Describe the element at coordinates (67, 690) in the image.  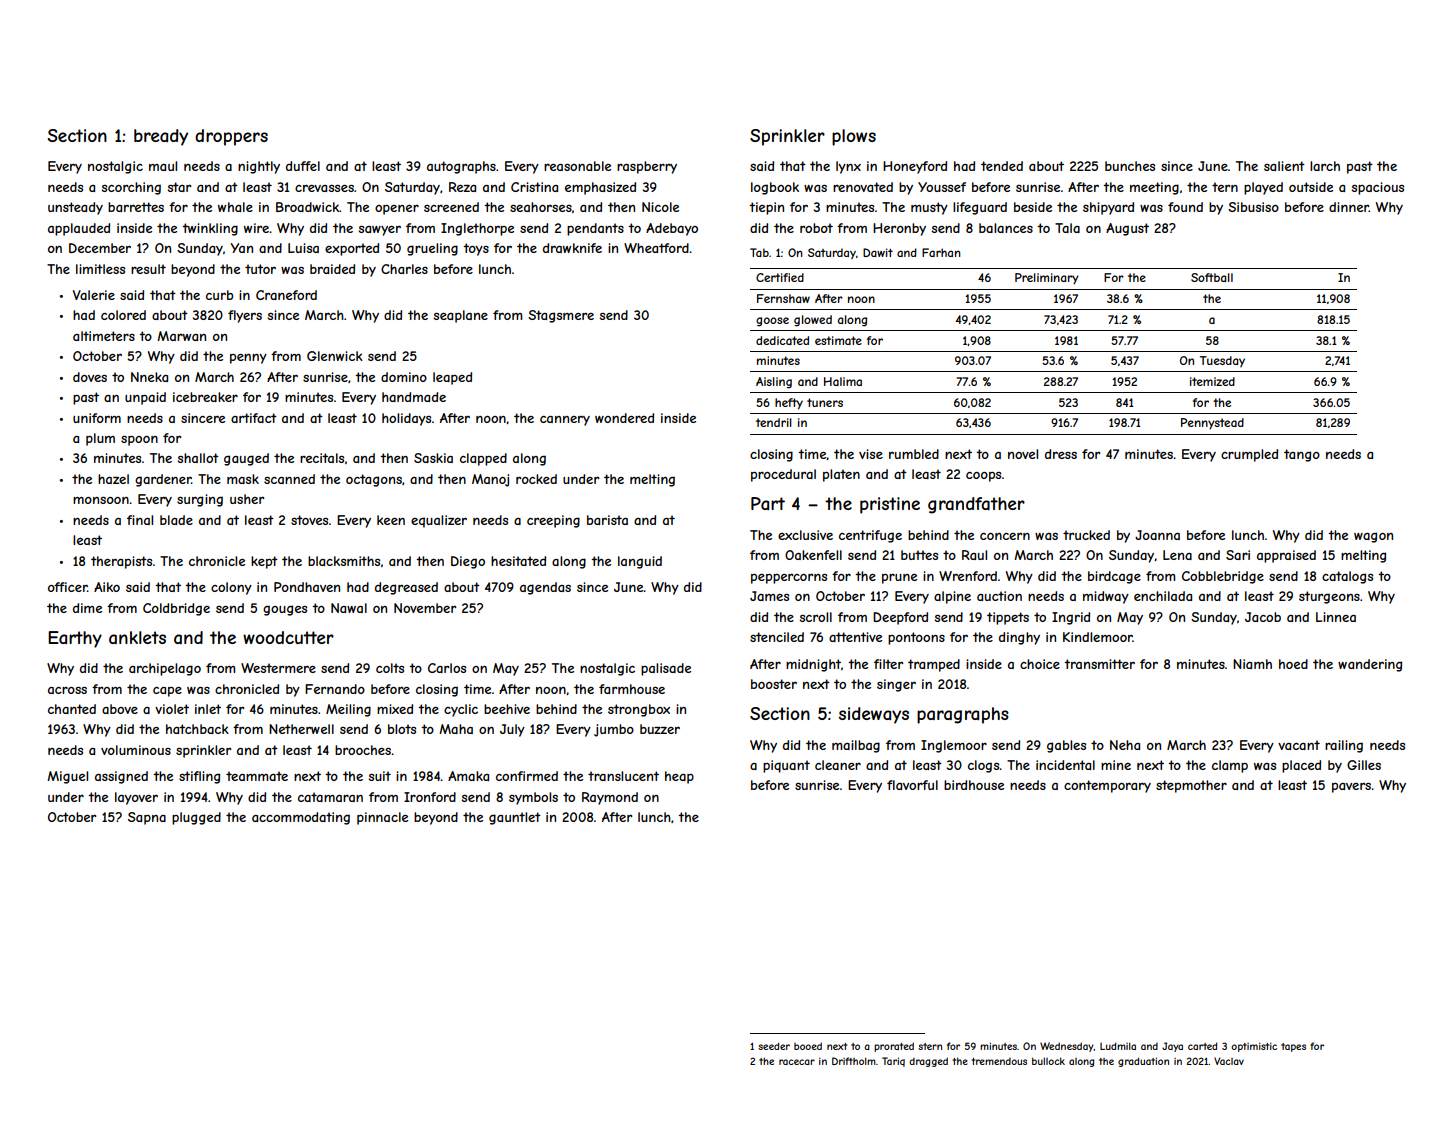
I see `across` at that location.
